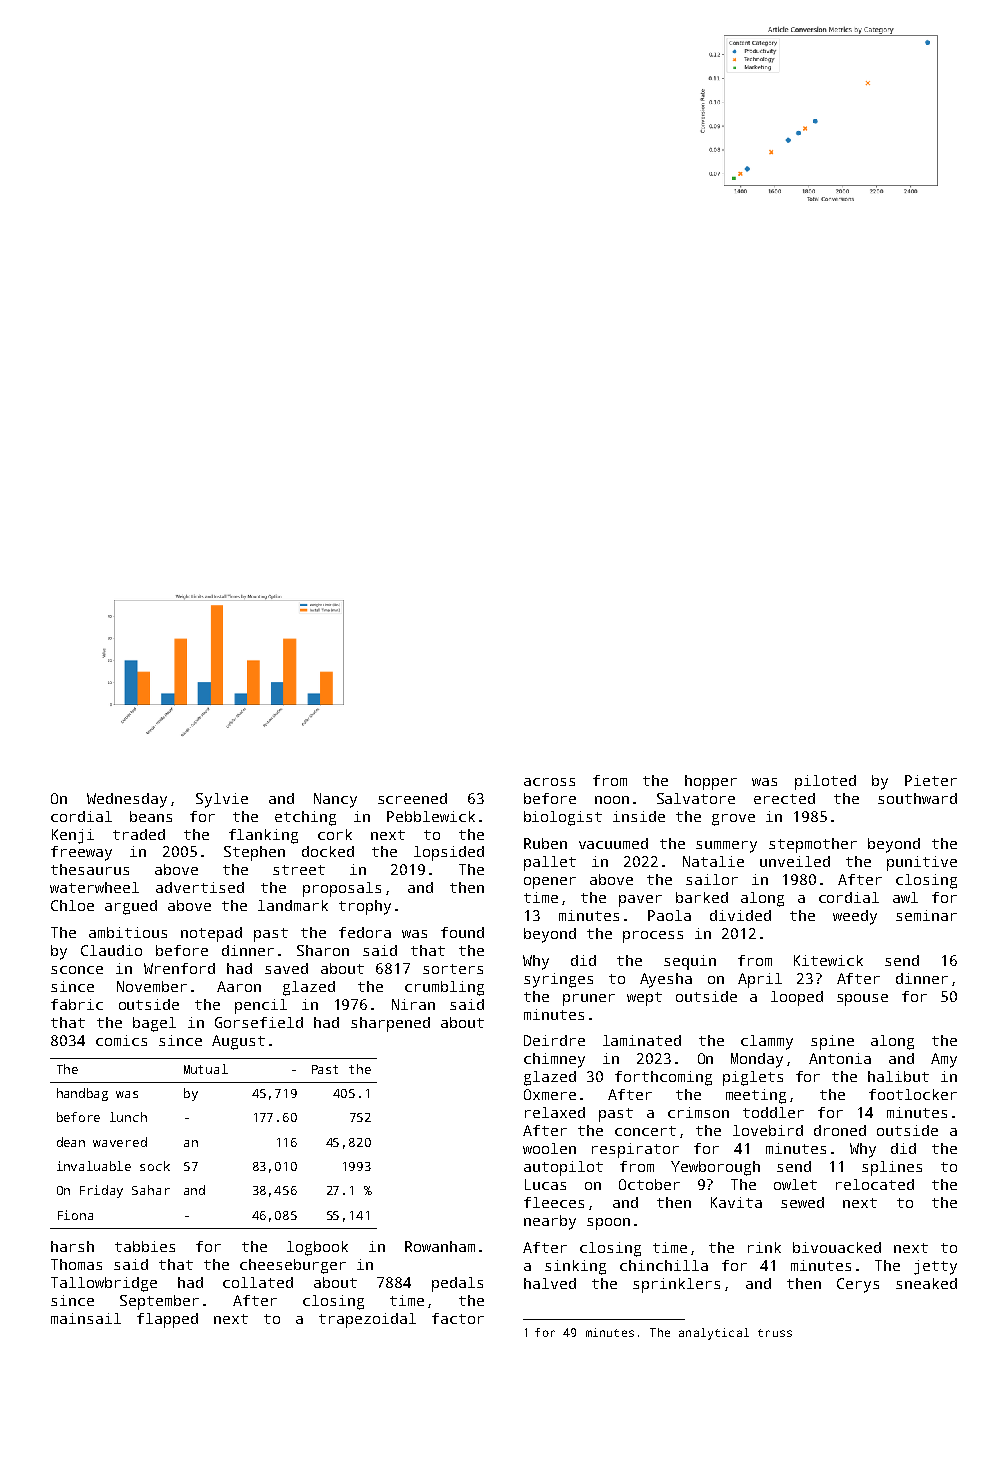 Image resolution: width=1008 pixels, height=1460 pixels. I want to click on lopsided, so click(449, 853).
